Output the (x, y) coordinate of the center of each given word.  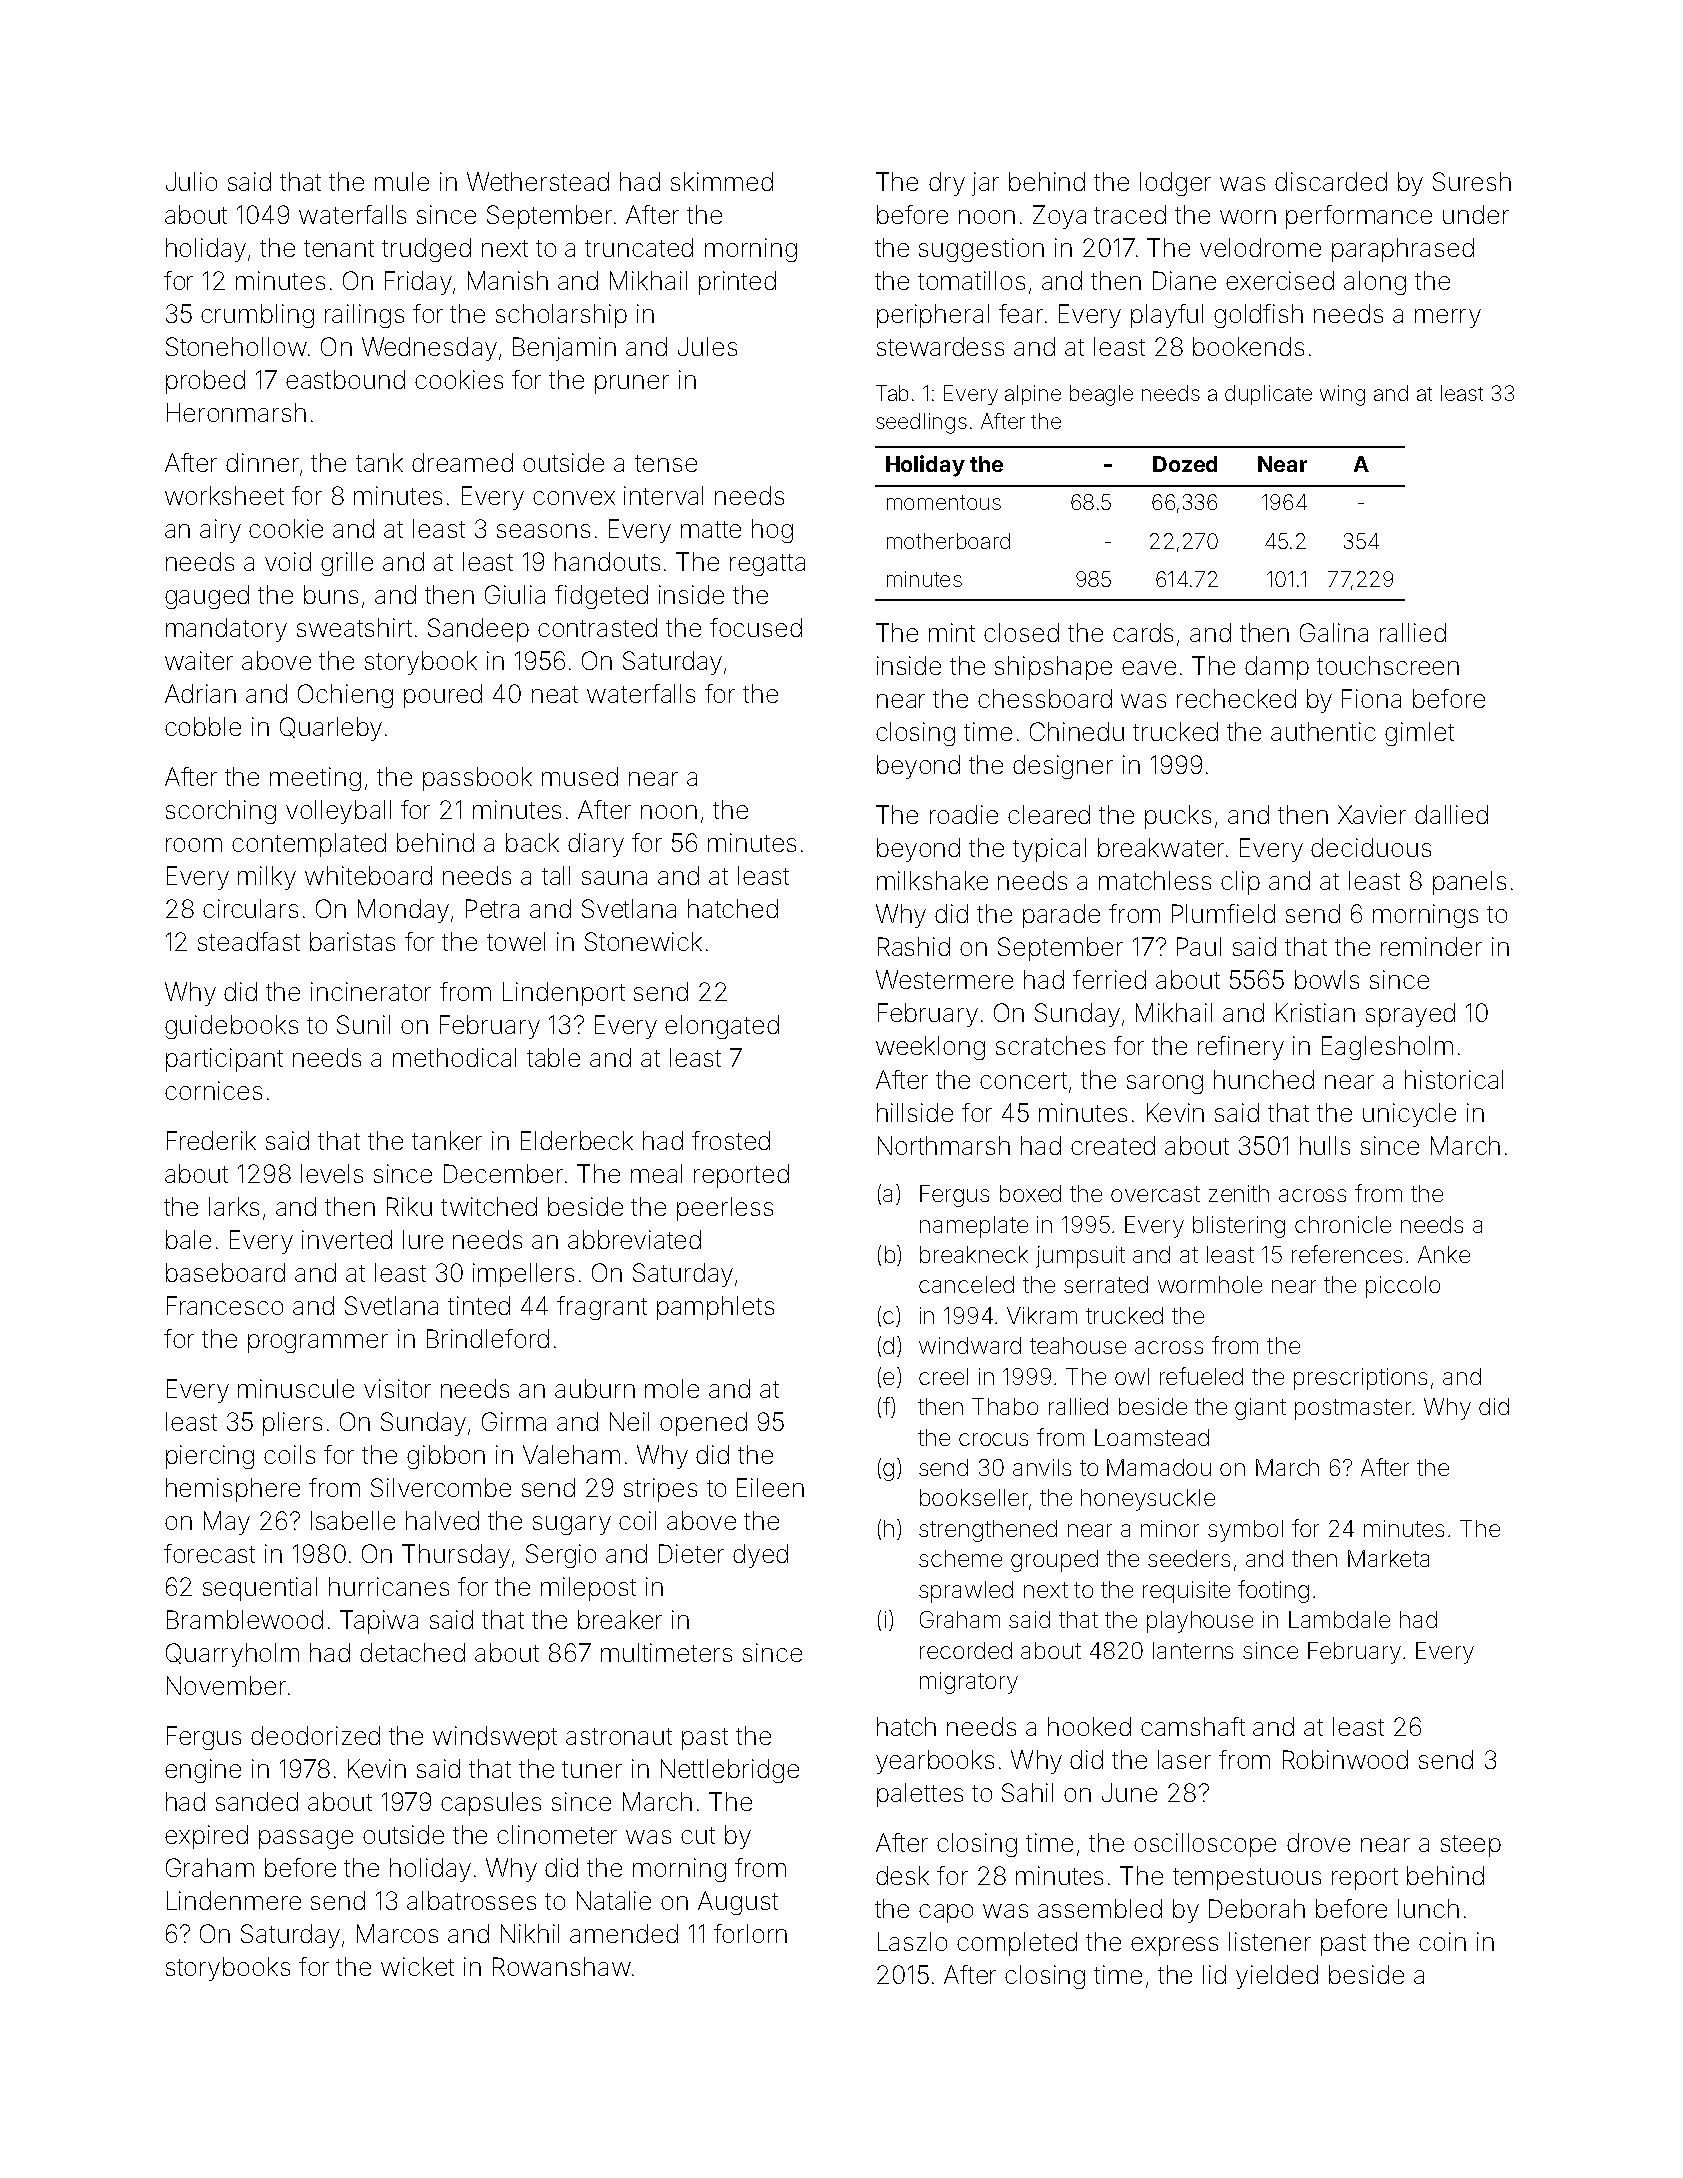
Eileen (770, 1487)
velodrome (1260, 247)
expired (206, 1837)
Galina (1334, 632)
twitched (489, 1206)
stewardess (940, 346)
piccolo (1403, 1287)
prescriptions (1360, 1379)
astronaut (619, 1736)
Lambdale (1339, 1619)
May (227, 1523)
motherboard (948, 541)
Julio (191, 181)
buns (331, 594)
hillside (915, 1112)
